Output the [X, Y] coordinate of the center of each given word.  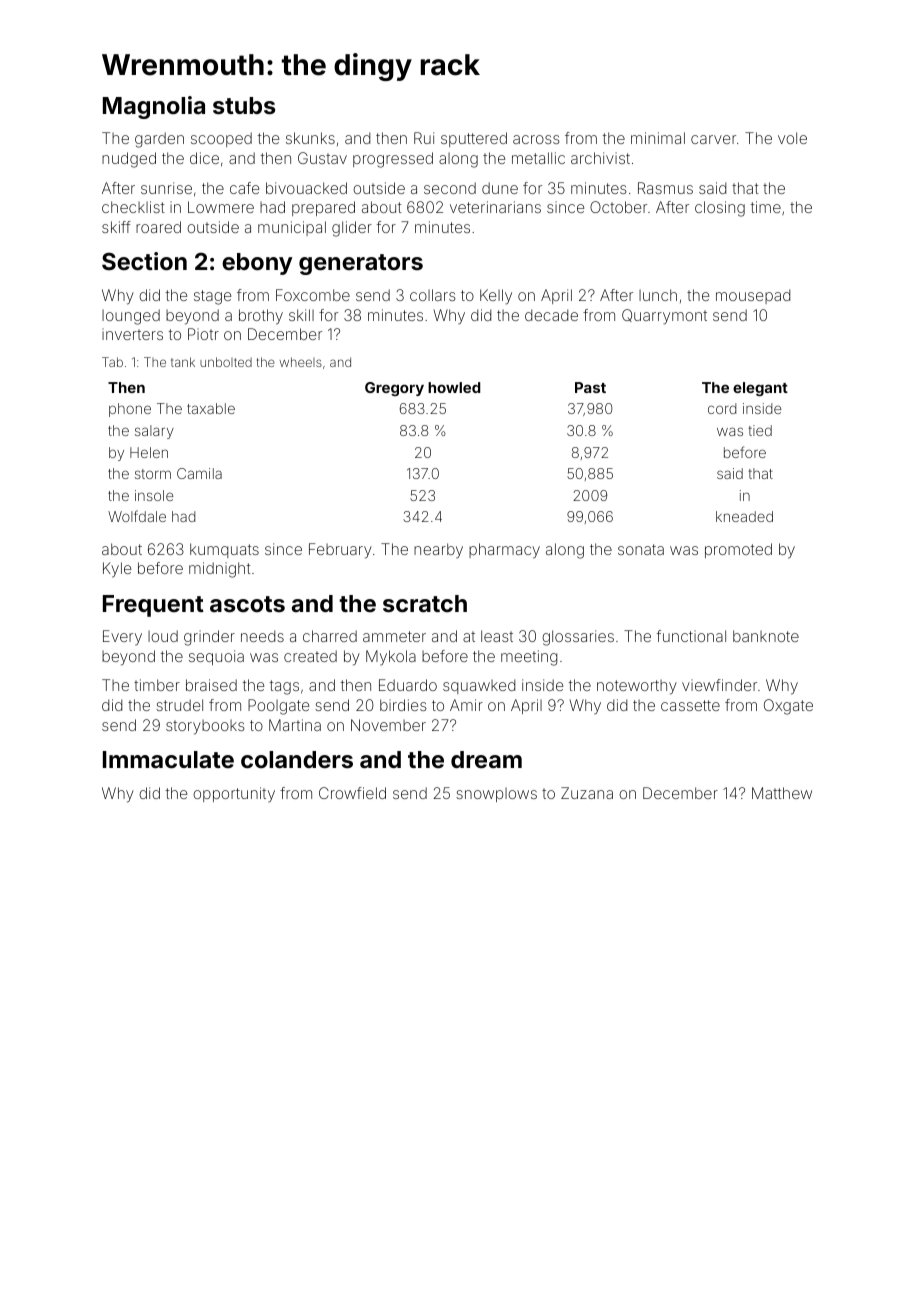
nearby [438, 550]
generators [361, 264]
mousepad [753, 296]
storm [153, 474]
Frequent [153, 606]
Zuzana [587, 793]
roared [158, 227]
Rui [424, 138]
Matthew [782, 793]
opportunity [234, 794]
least [497, 636]
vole [792, 138]
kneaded [744, 516]
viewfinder [719, 685]
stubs [244, 105]
